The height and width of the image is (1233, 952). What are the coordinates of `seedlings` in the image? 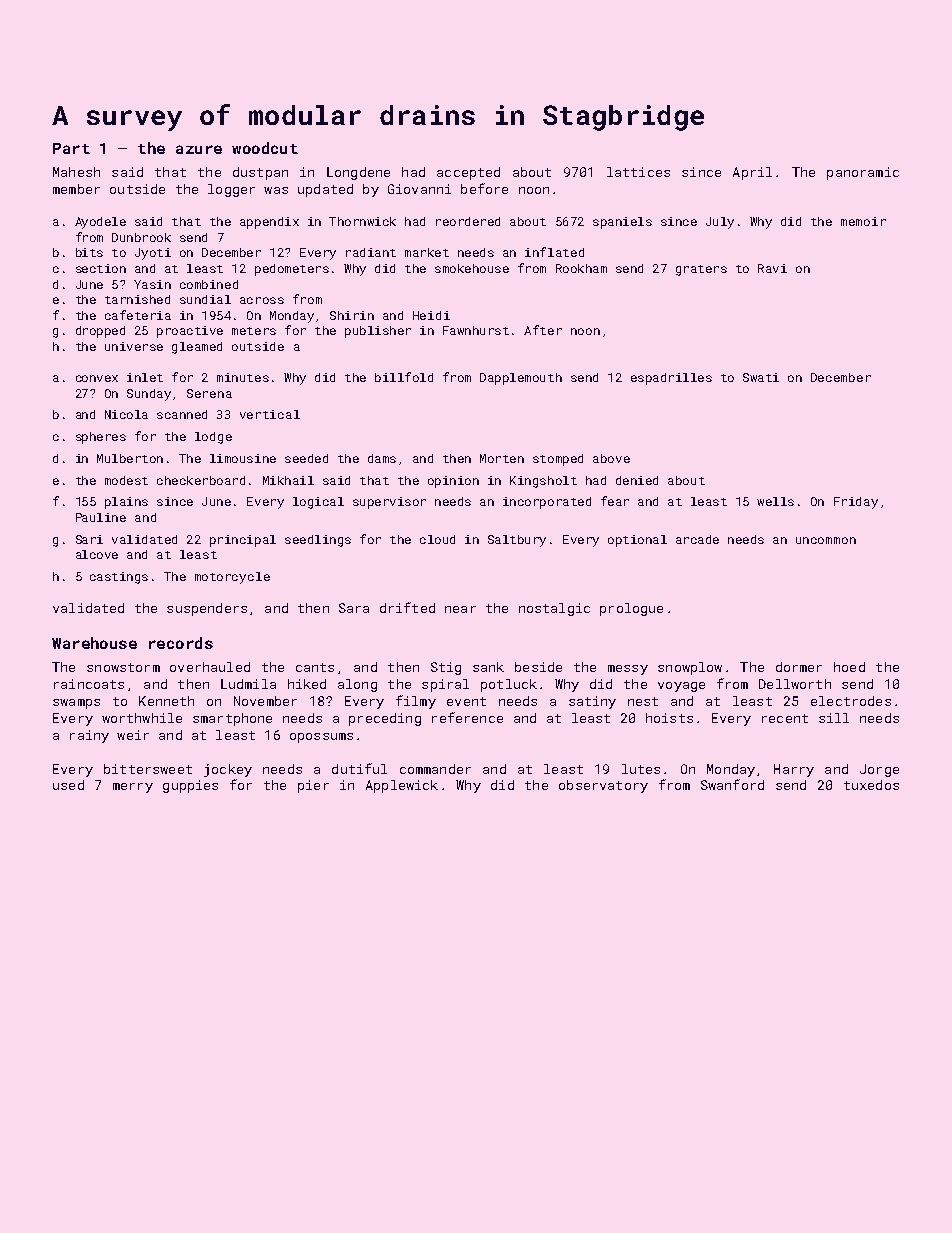 It's located at (318, 541).
